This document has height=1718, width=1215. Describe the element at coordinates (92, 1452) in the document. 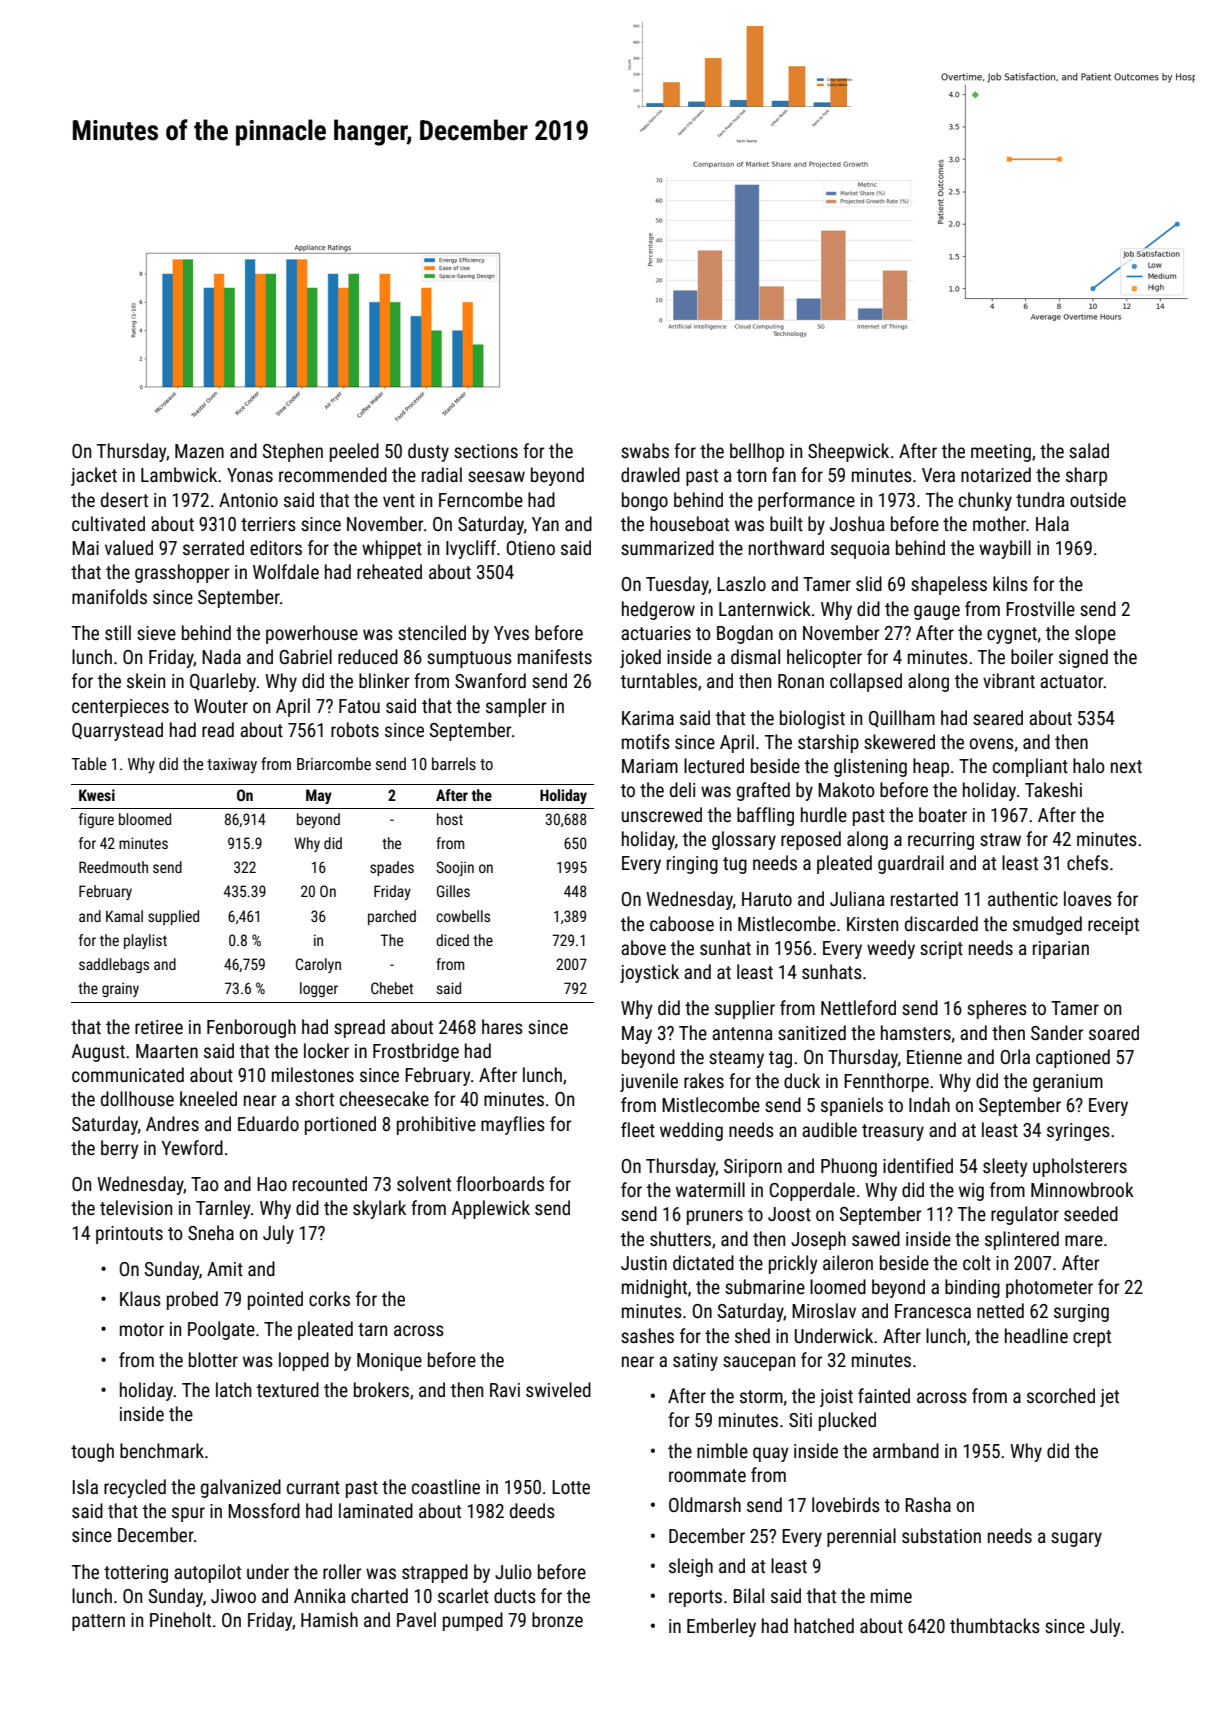

I see `tough` at that location.
